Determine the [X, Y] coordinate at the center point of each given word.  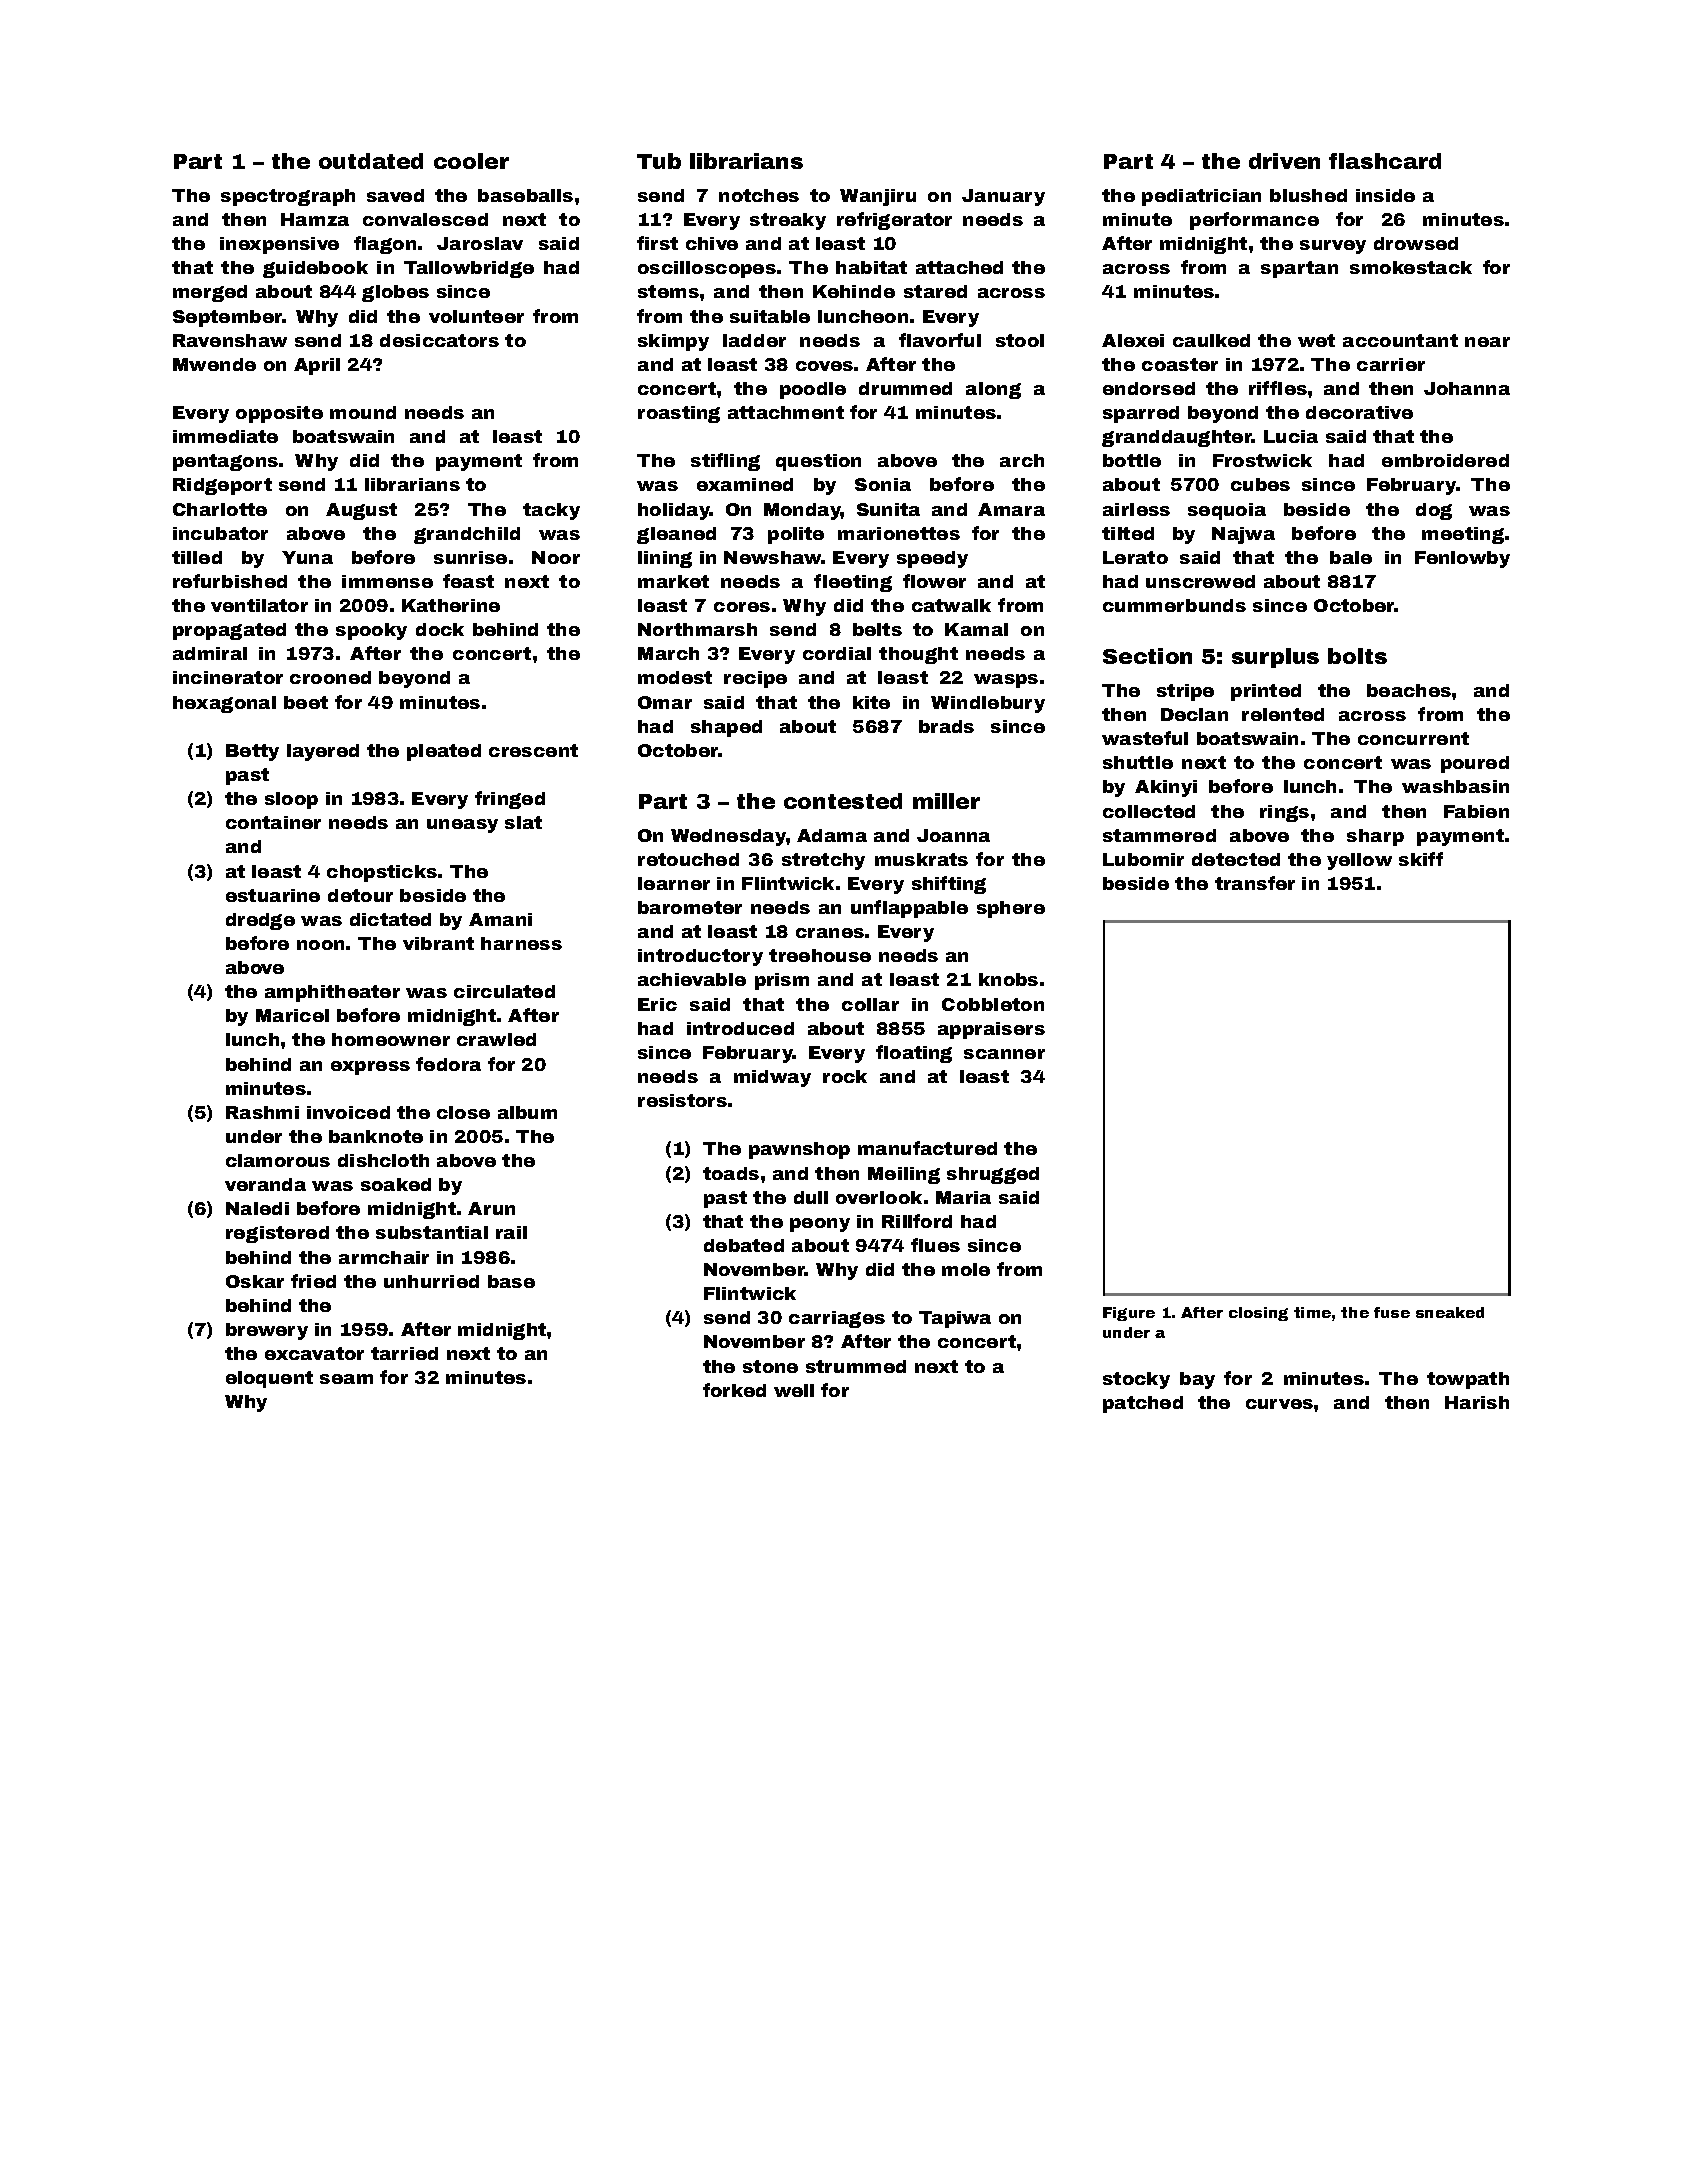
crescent [533, 750]
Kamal [976, 629]
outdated [371, 161]
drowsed [1416, 243]
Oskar [255, 1281]
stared [935, 291]
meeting [1463, 535]
